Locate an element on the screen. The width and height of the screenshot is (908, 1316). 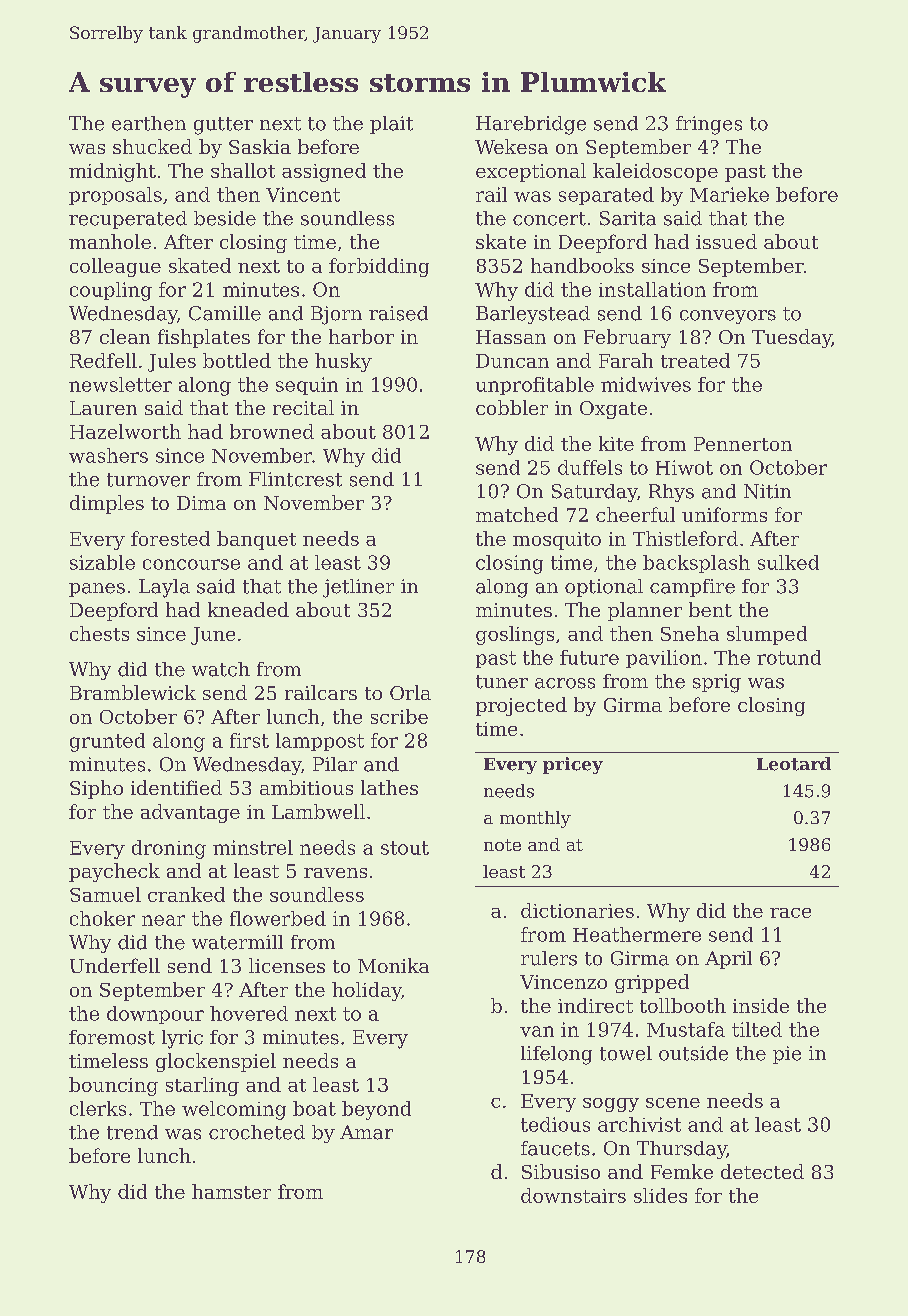
dimples is located at coordinates (107, 504).
